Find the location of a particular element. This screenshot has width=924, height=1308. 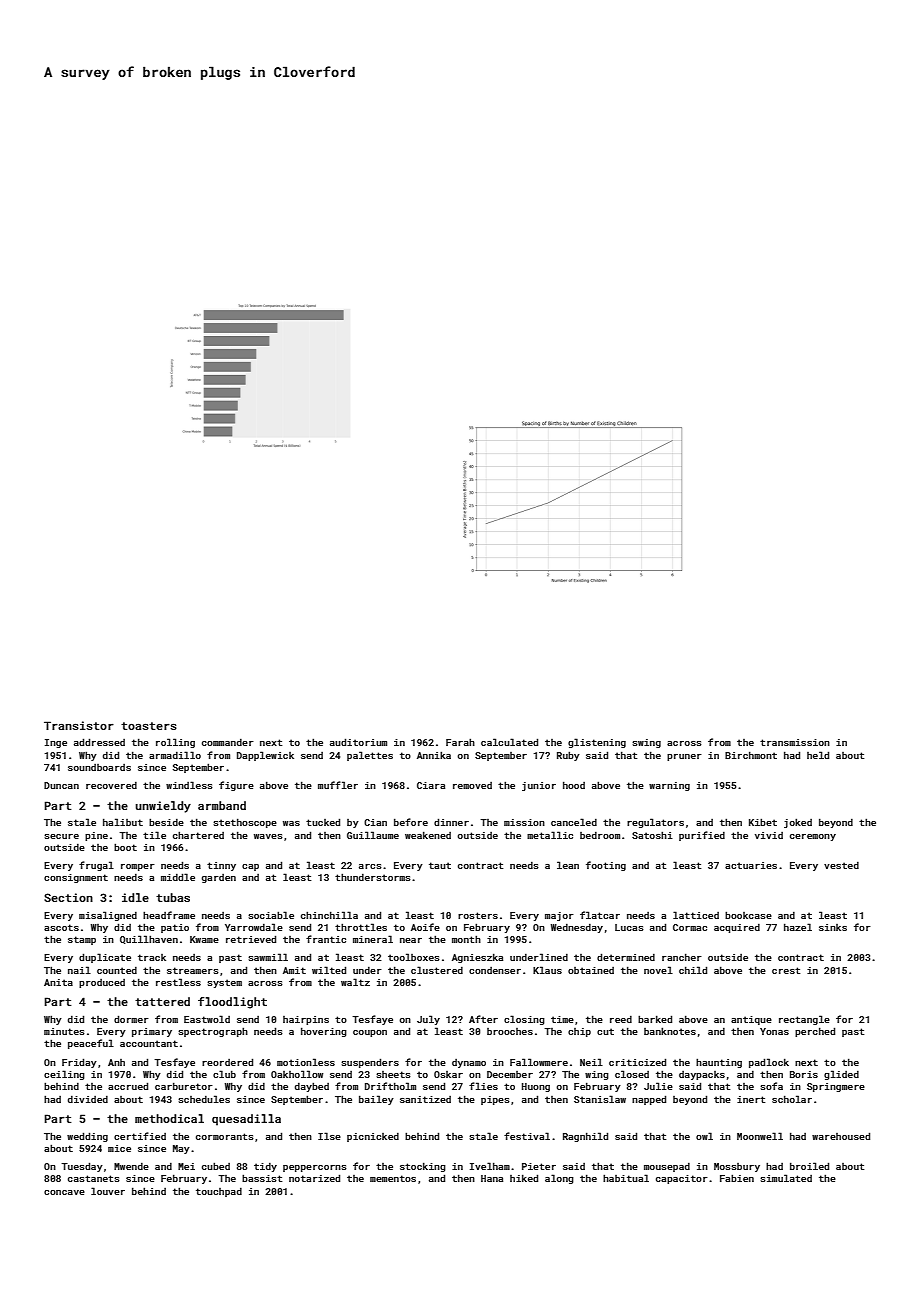

determined is located at coordinates (626, 957).
